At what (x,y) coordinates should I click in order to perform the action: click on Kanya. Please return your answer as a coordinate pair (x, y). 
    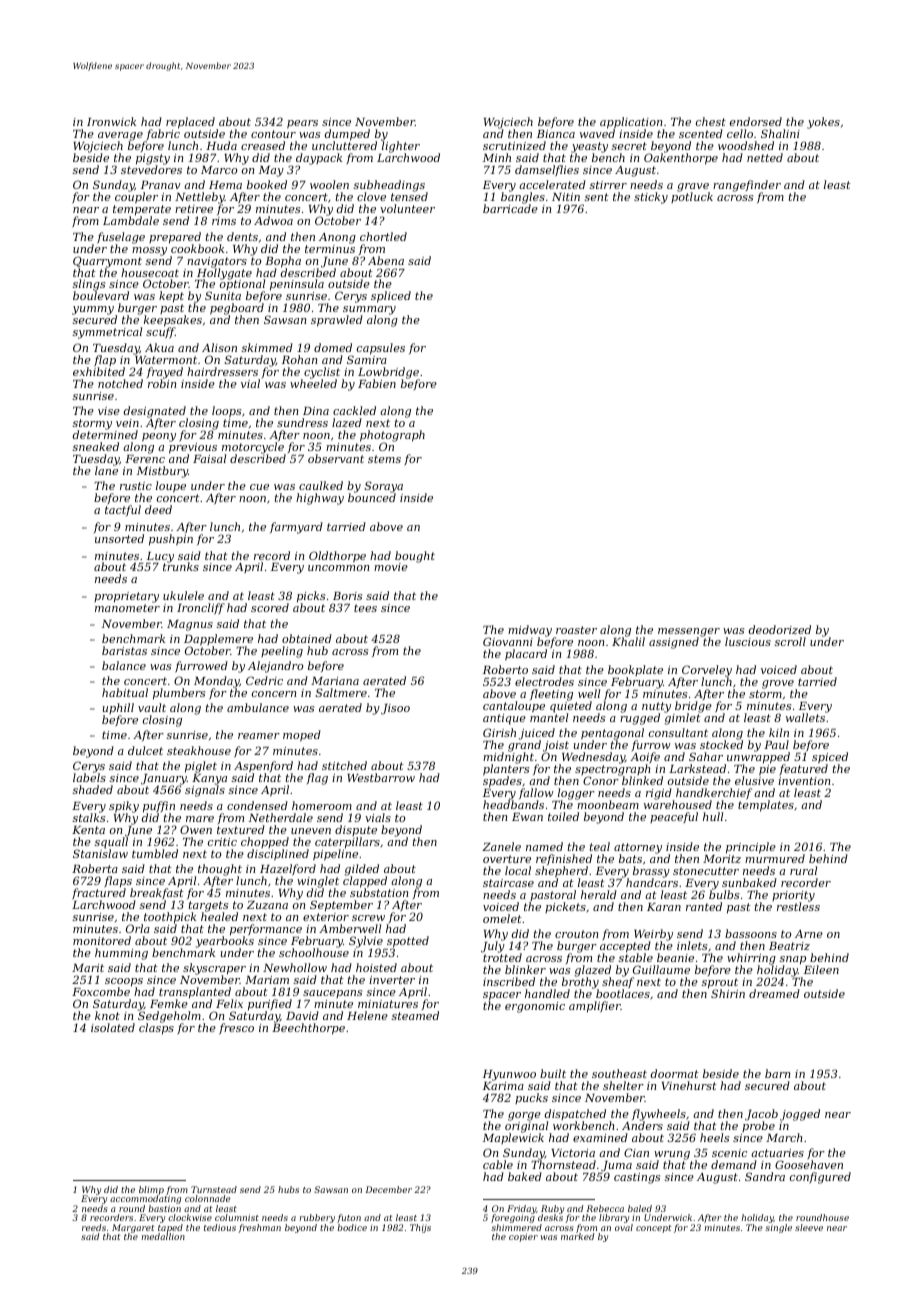
    Looking at the image, I should click on (209, 780).
